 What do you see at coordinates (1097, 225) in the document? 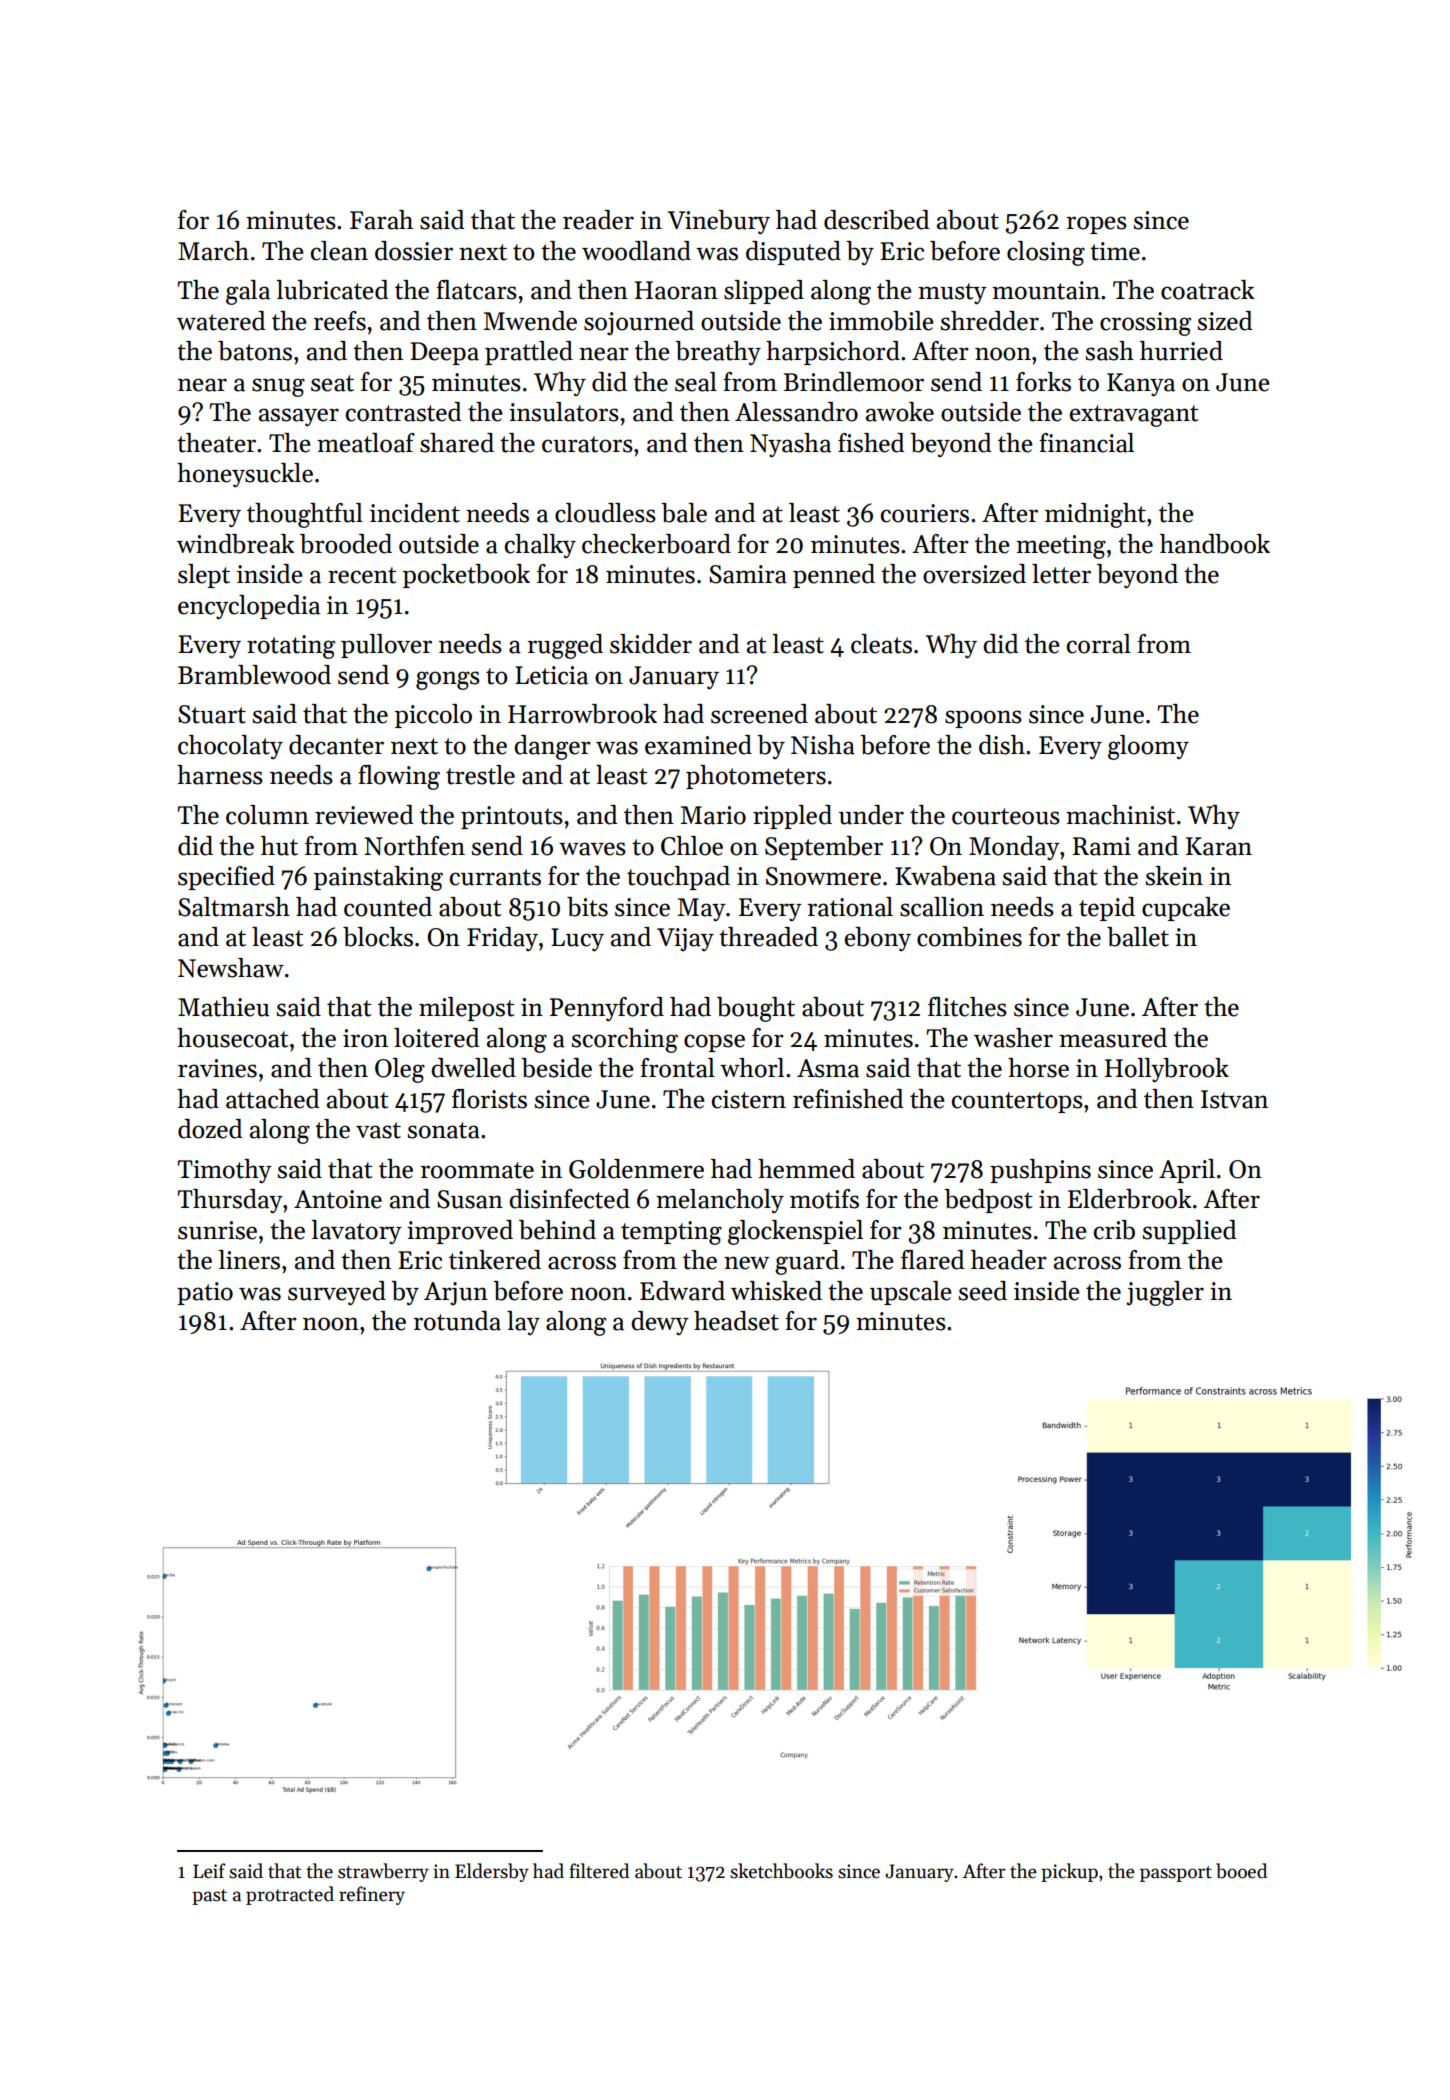
I see `ropes` at bounding box center [1097, 225].
